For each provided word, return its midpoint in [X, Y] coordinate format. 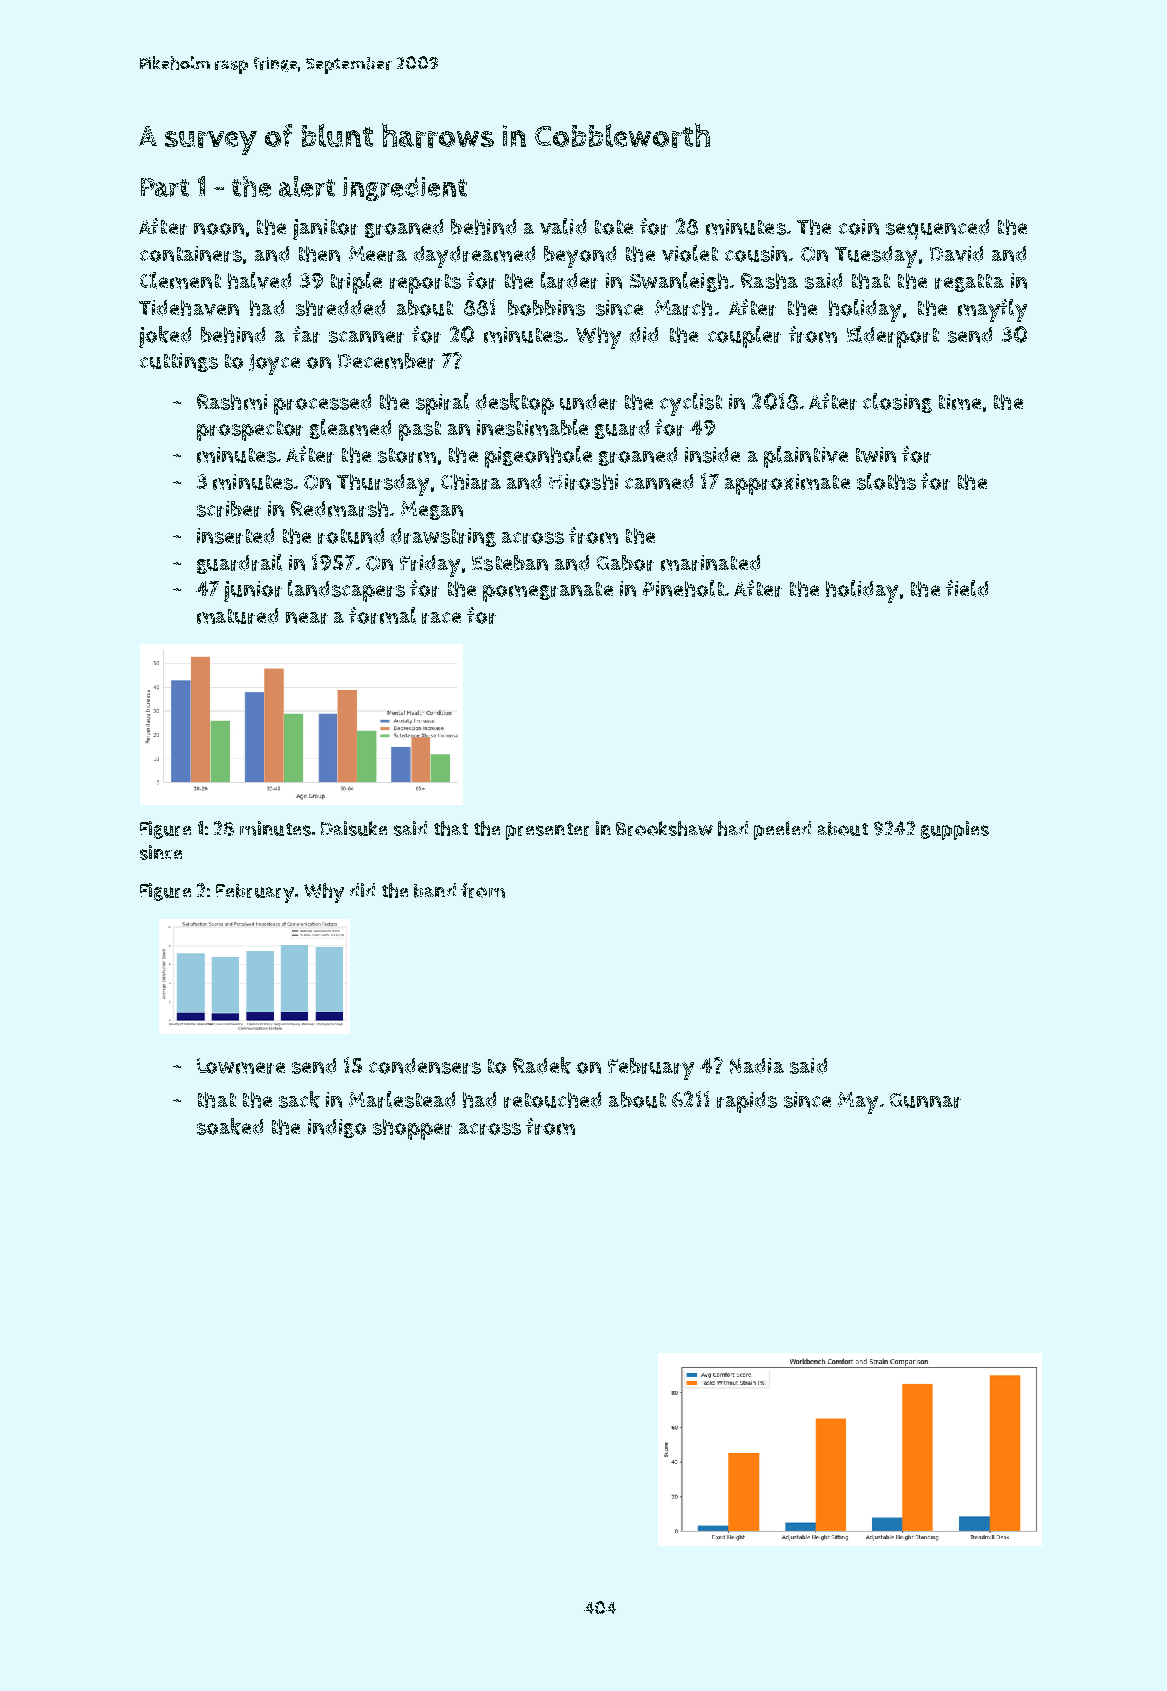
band [435, 890]
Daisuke [354, 828]
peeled [782, 830]
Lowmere [241, 1066]
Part [165, 187]
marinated [710, 563]
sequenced [937, 229]
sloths [886, 481]
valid [563, 226]
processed [322, 404]
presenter [547, 831]
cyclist [691, 404]
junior [253, 591]
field [967, 588]
